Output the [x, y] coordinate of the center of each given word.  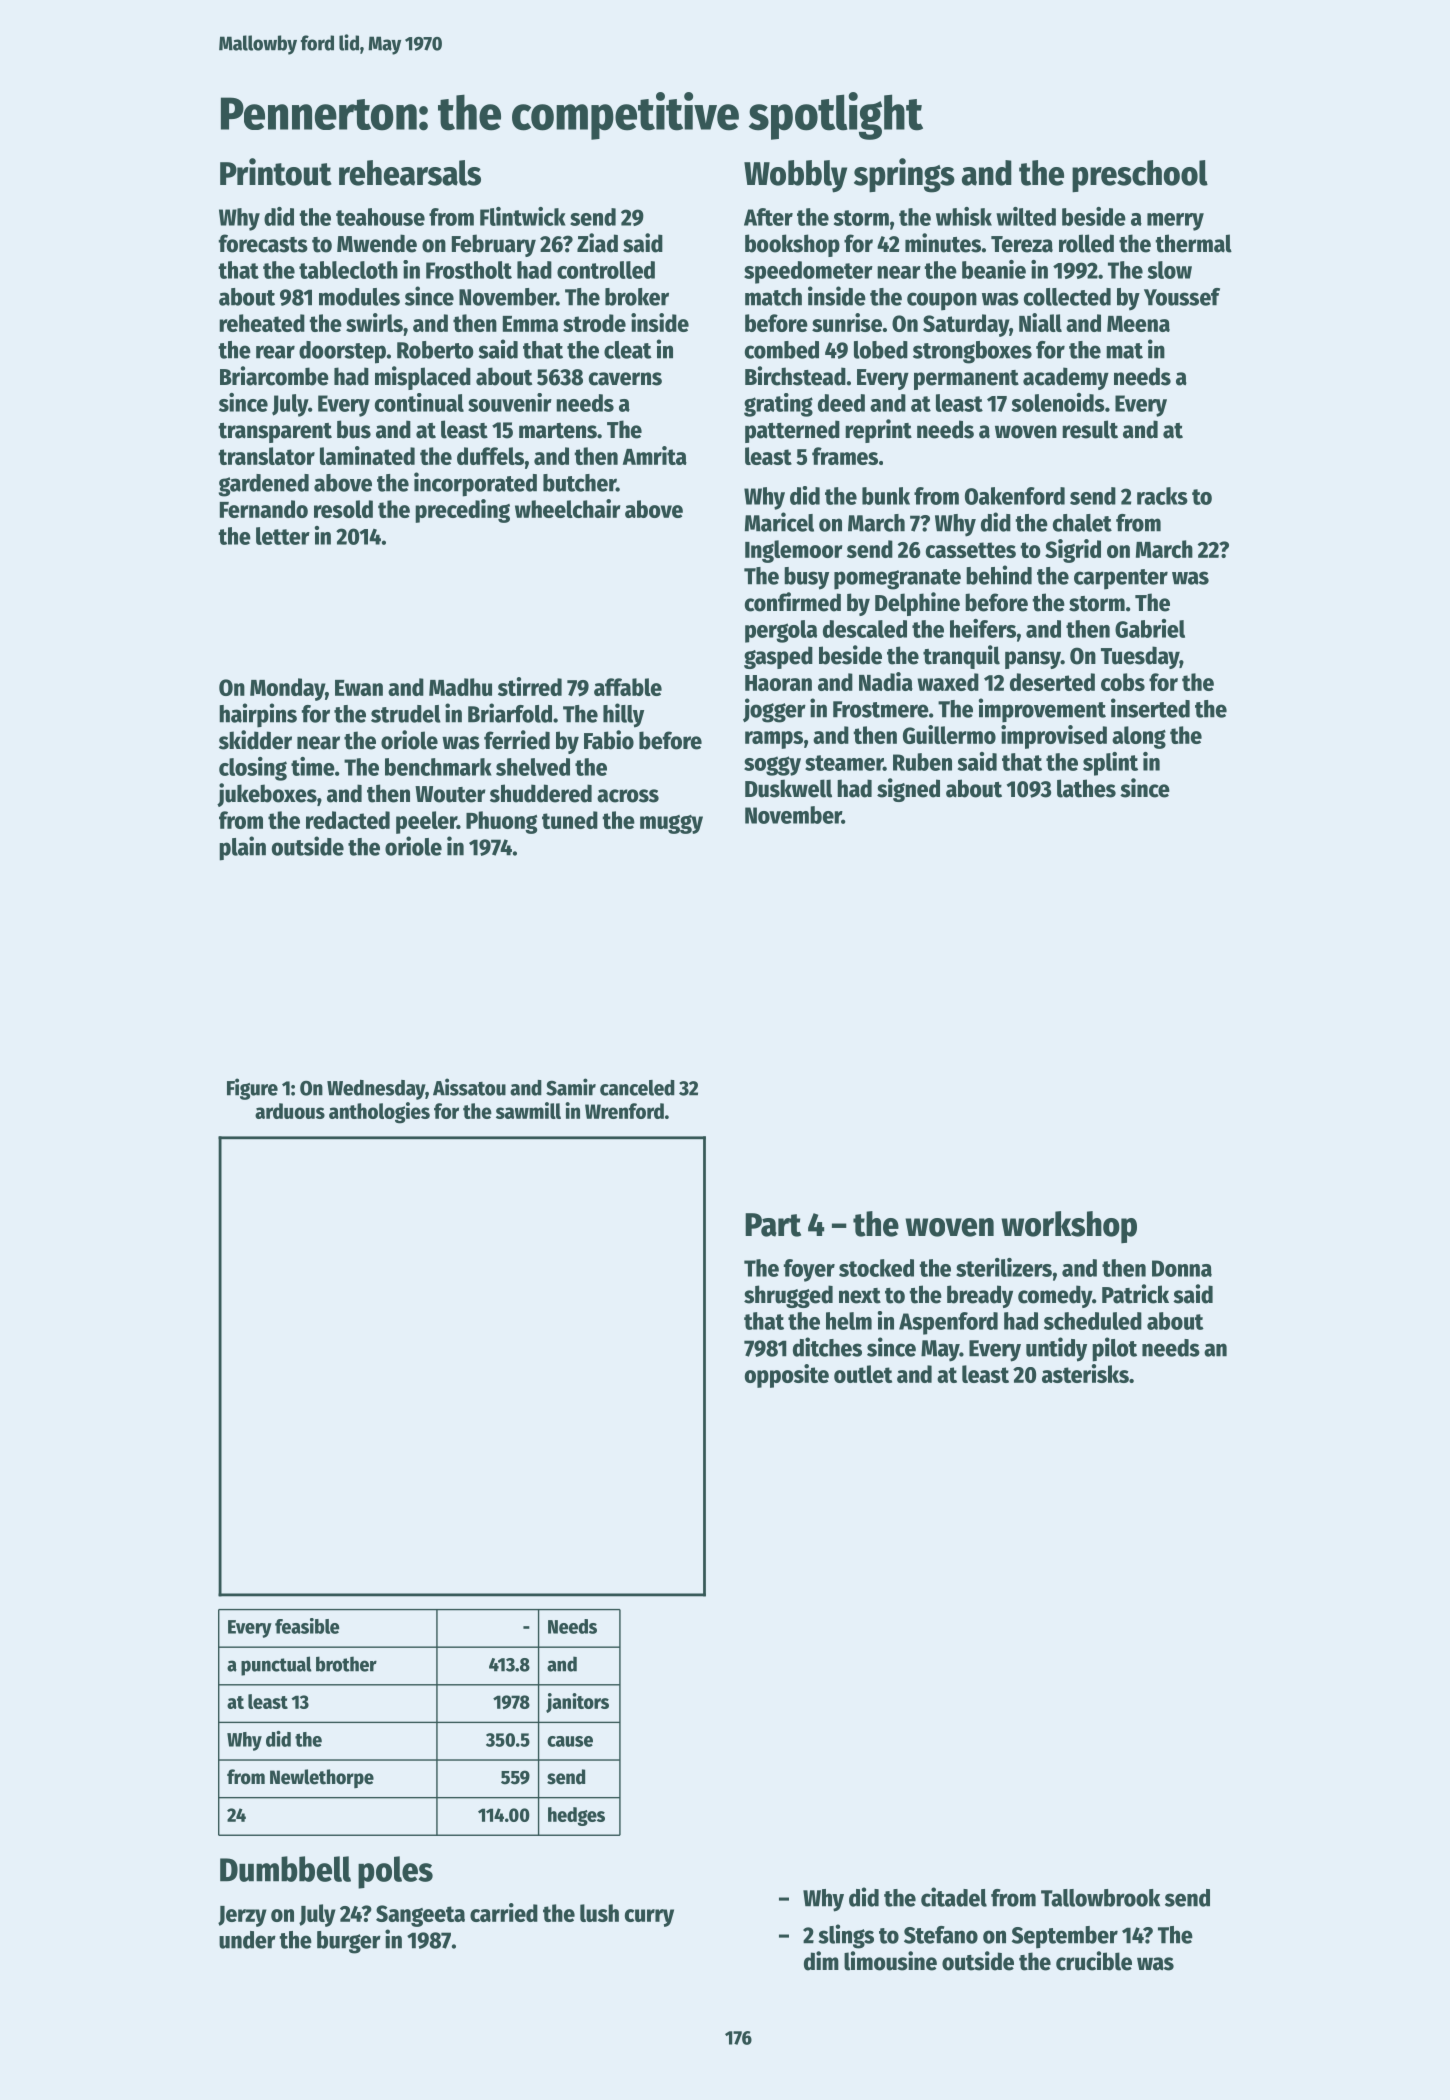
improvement [1042, 710]
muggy [671, 824]
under [247, 1940]
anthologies [379, 1113]
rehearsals [410, 173]
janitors [577, 1703]
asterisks [1085, 1373]
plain [242, 848]
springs [904, 175]
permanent [966, 380]
